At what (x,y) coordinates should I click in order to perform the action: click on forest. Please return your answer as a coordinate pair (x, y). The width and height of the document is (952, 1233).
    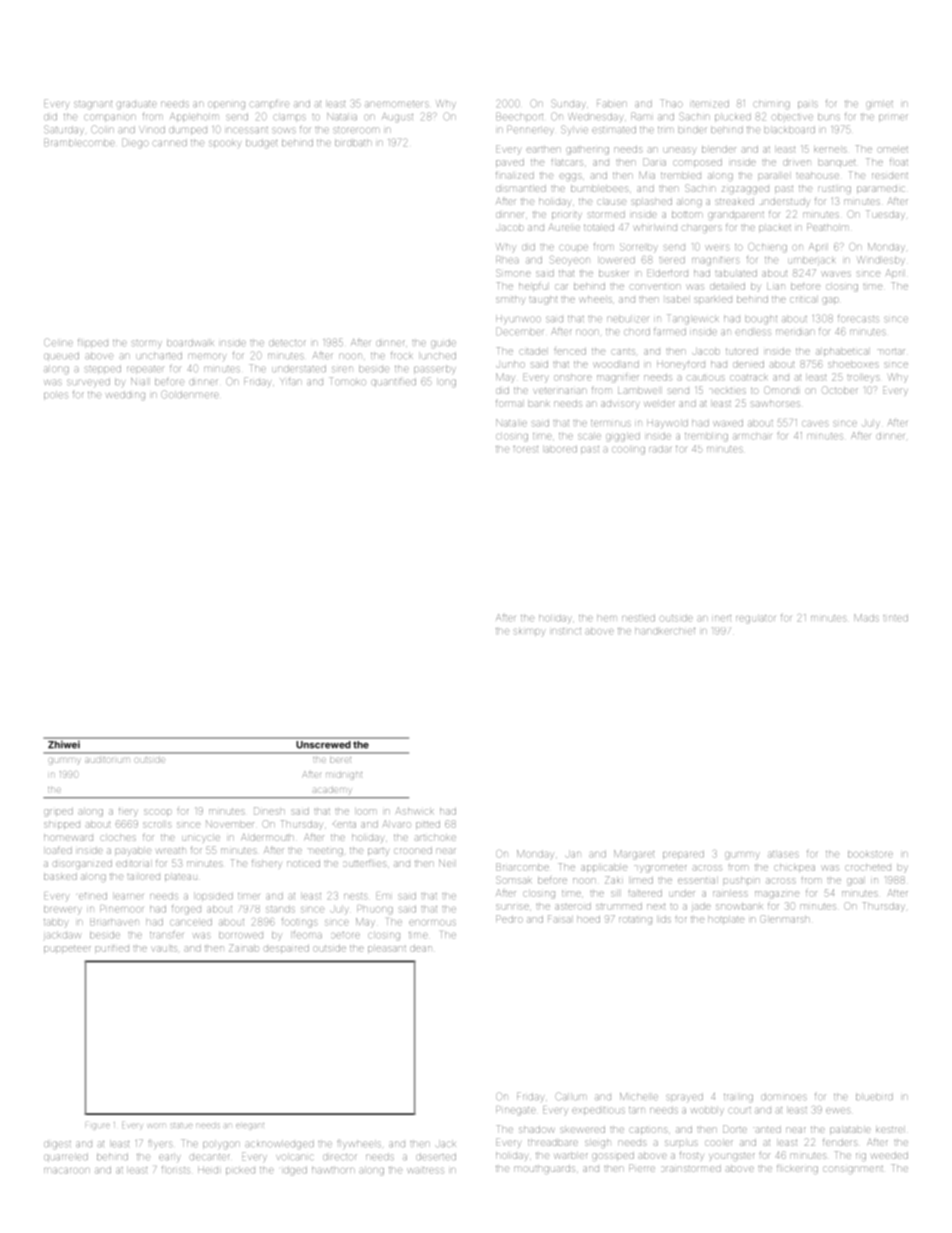
    Looking at the image, I should click on (525, 449).
